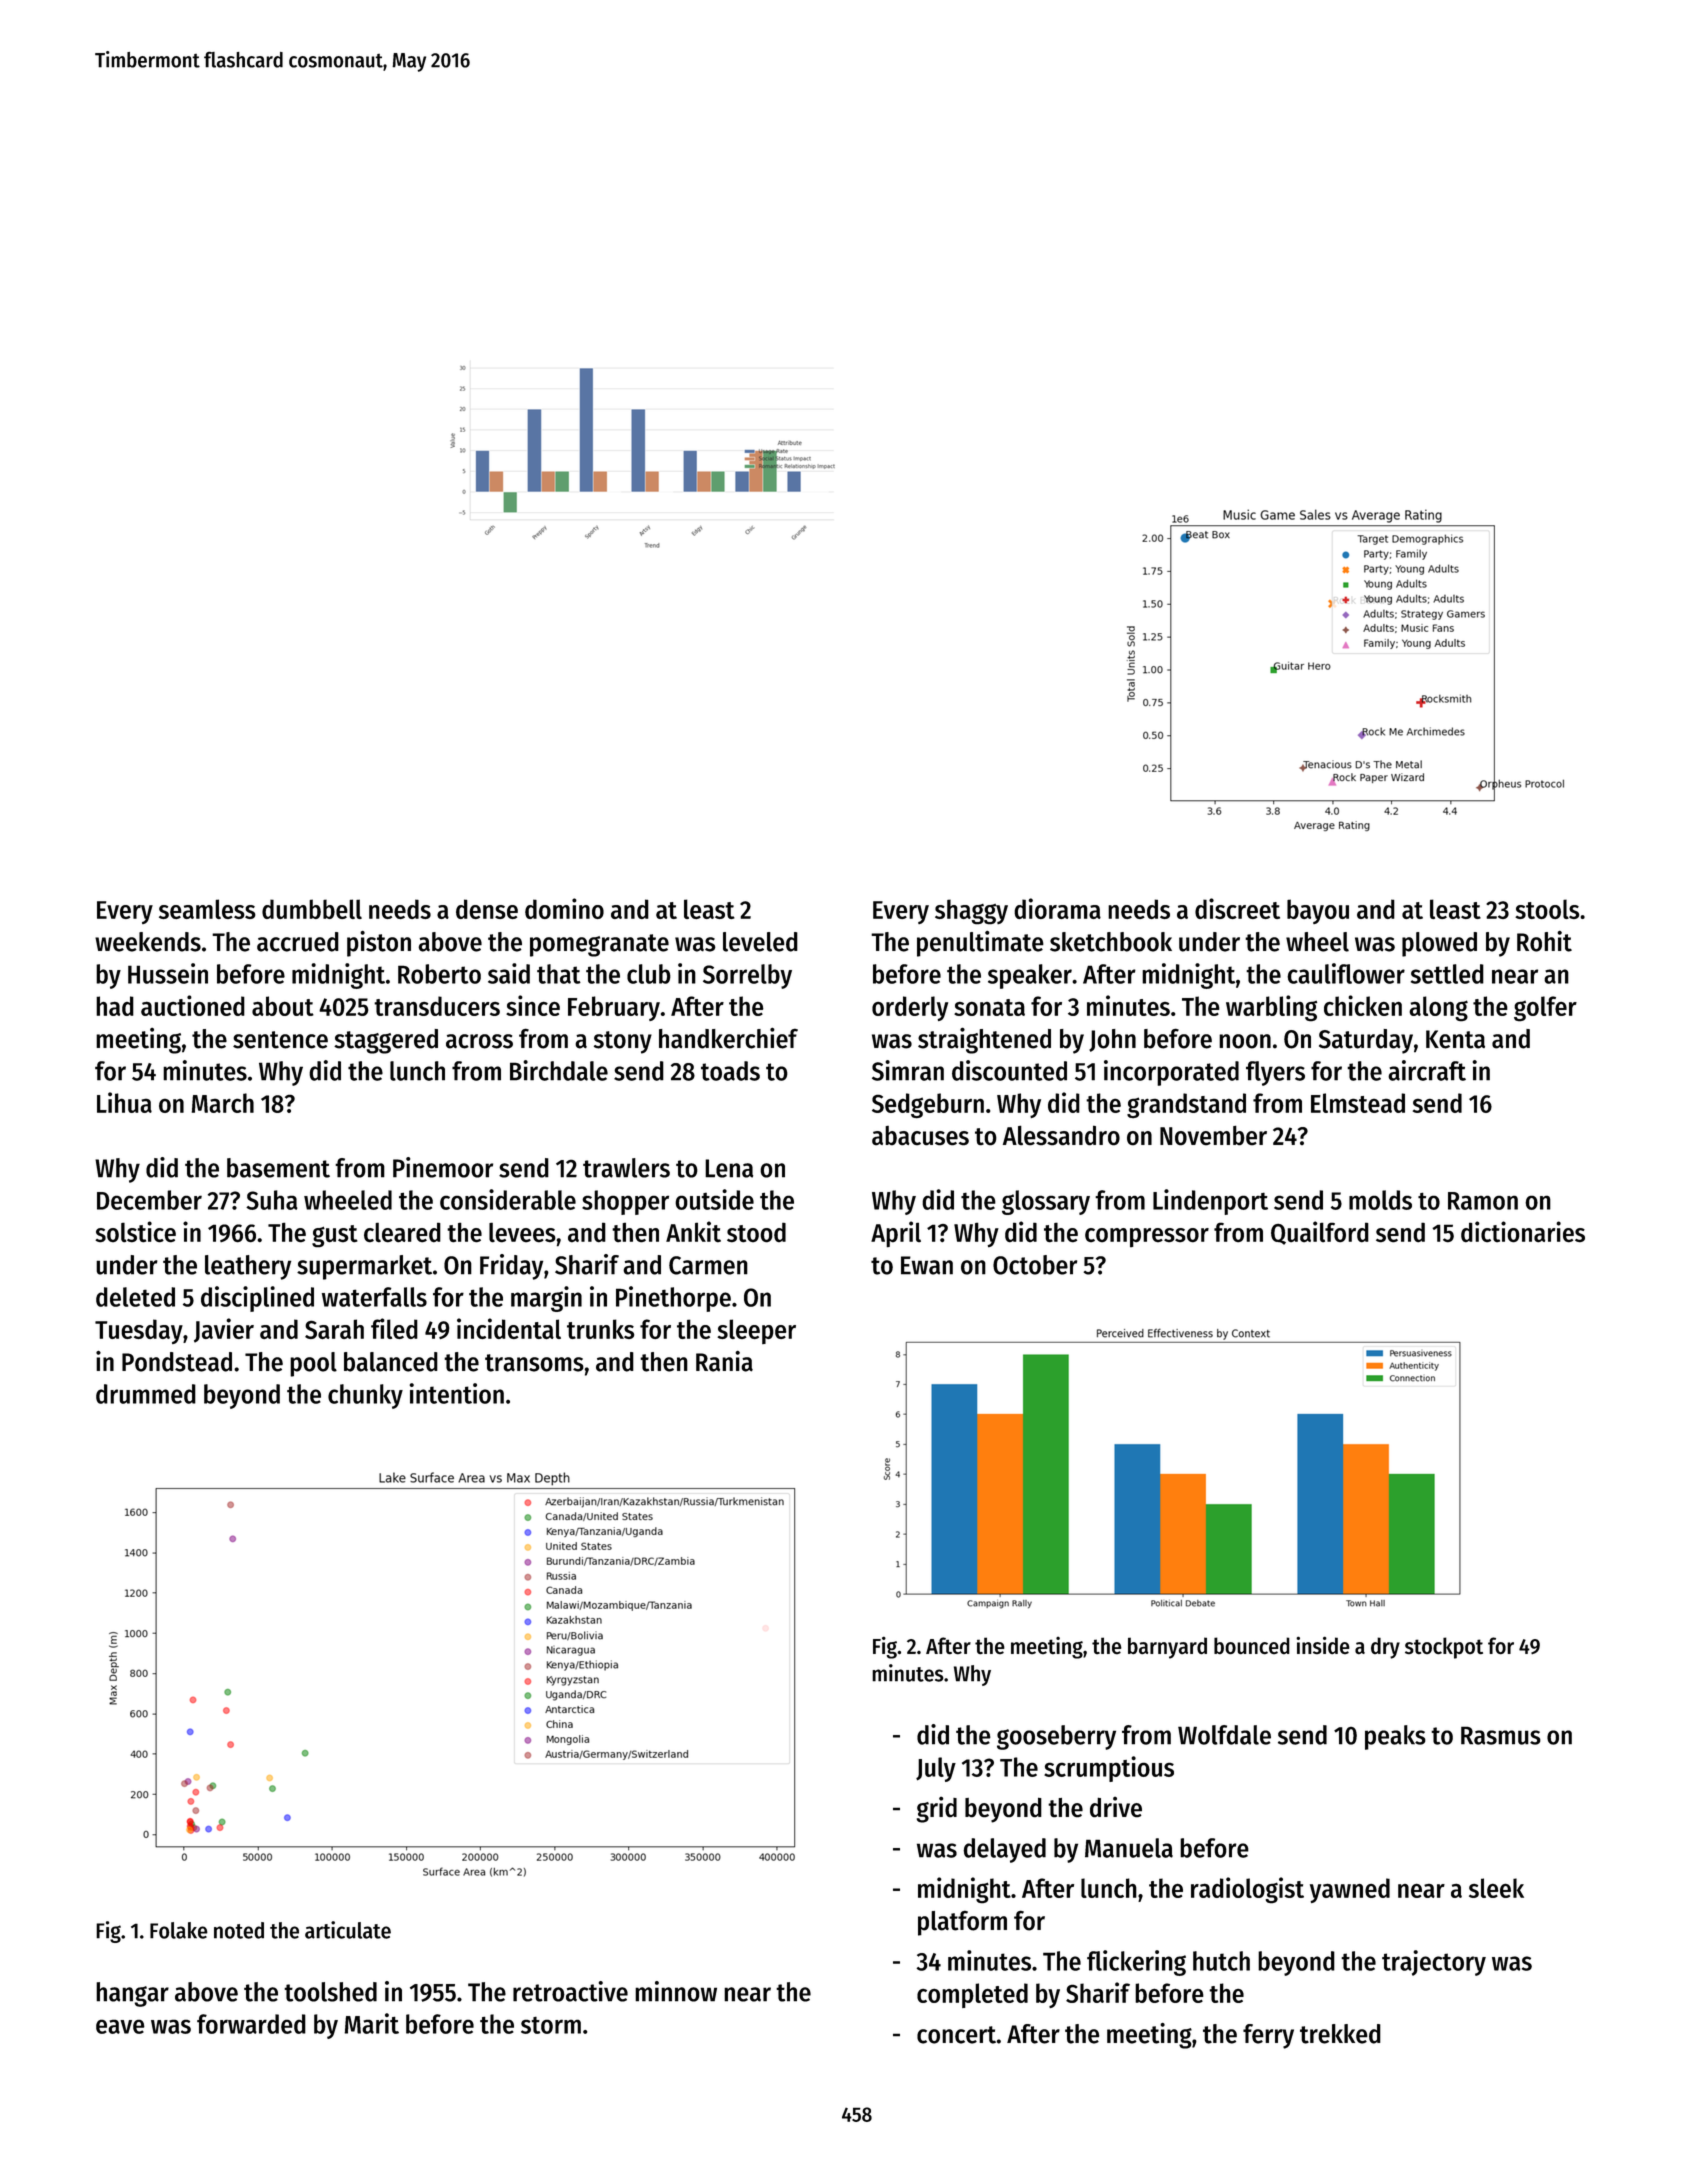 This screenshot has height=2178, width=1683. Describe the element at coordinates (1496, 1888) in the screenshot. I see `sleek` at that location.
